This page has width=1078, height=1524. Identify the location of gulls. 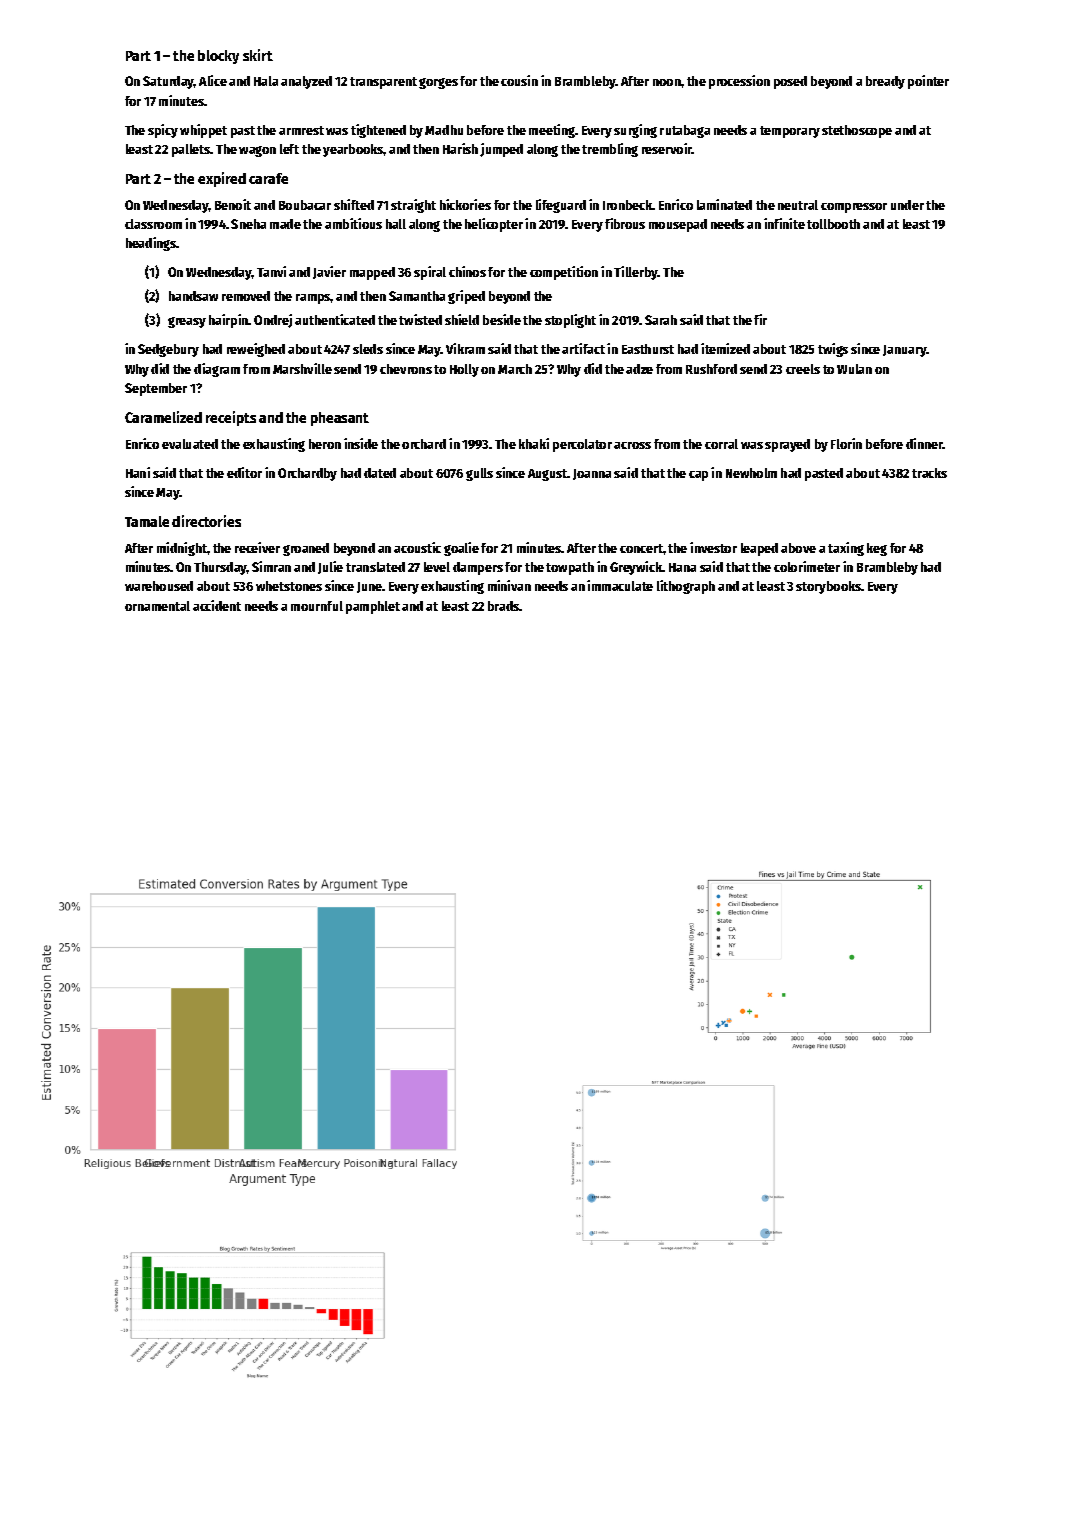
(479, 474).
